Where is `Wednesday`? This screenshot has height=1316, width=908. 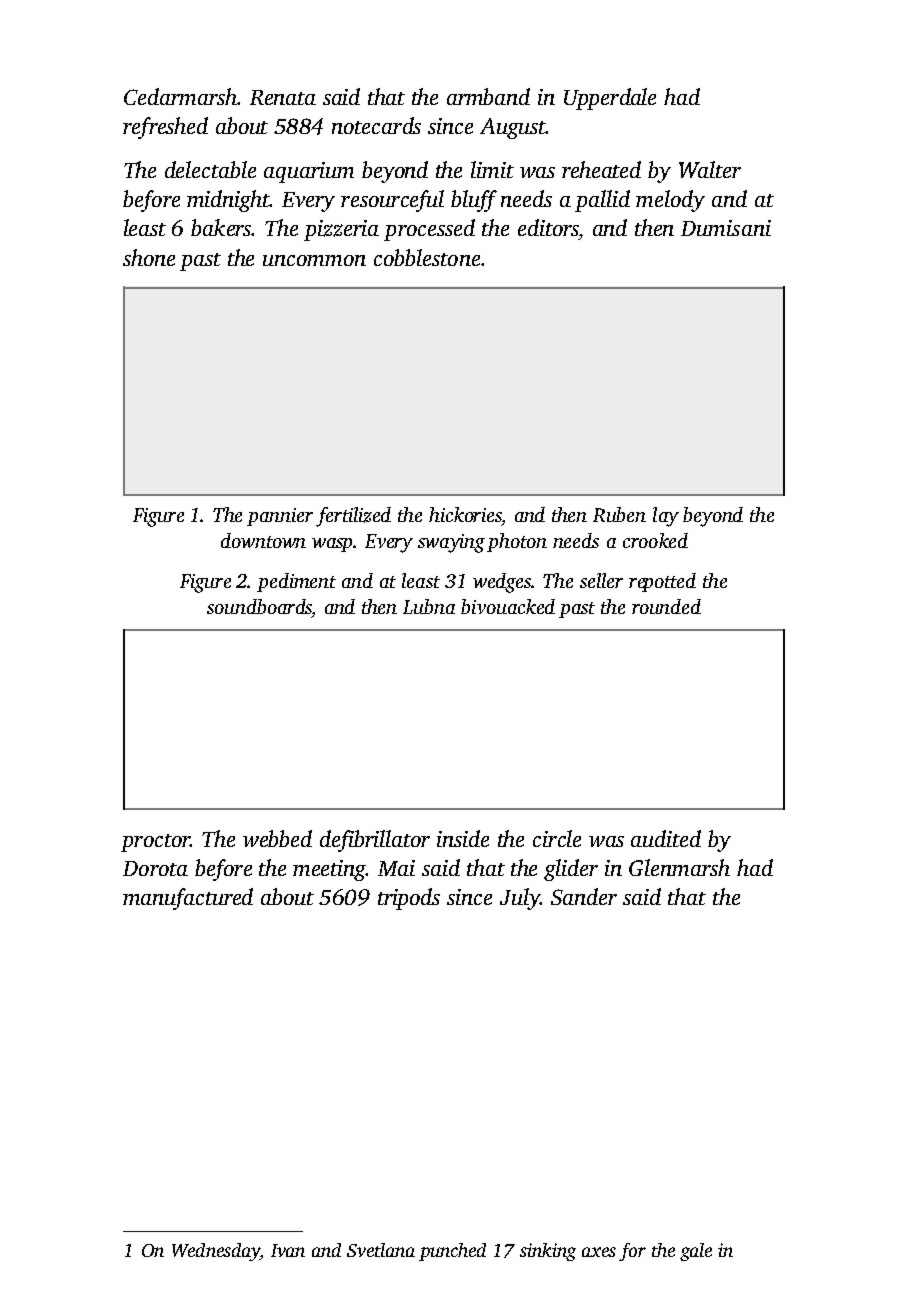
Wednesday is located at coordinates (216, 1252).
